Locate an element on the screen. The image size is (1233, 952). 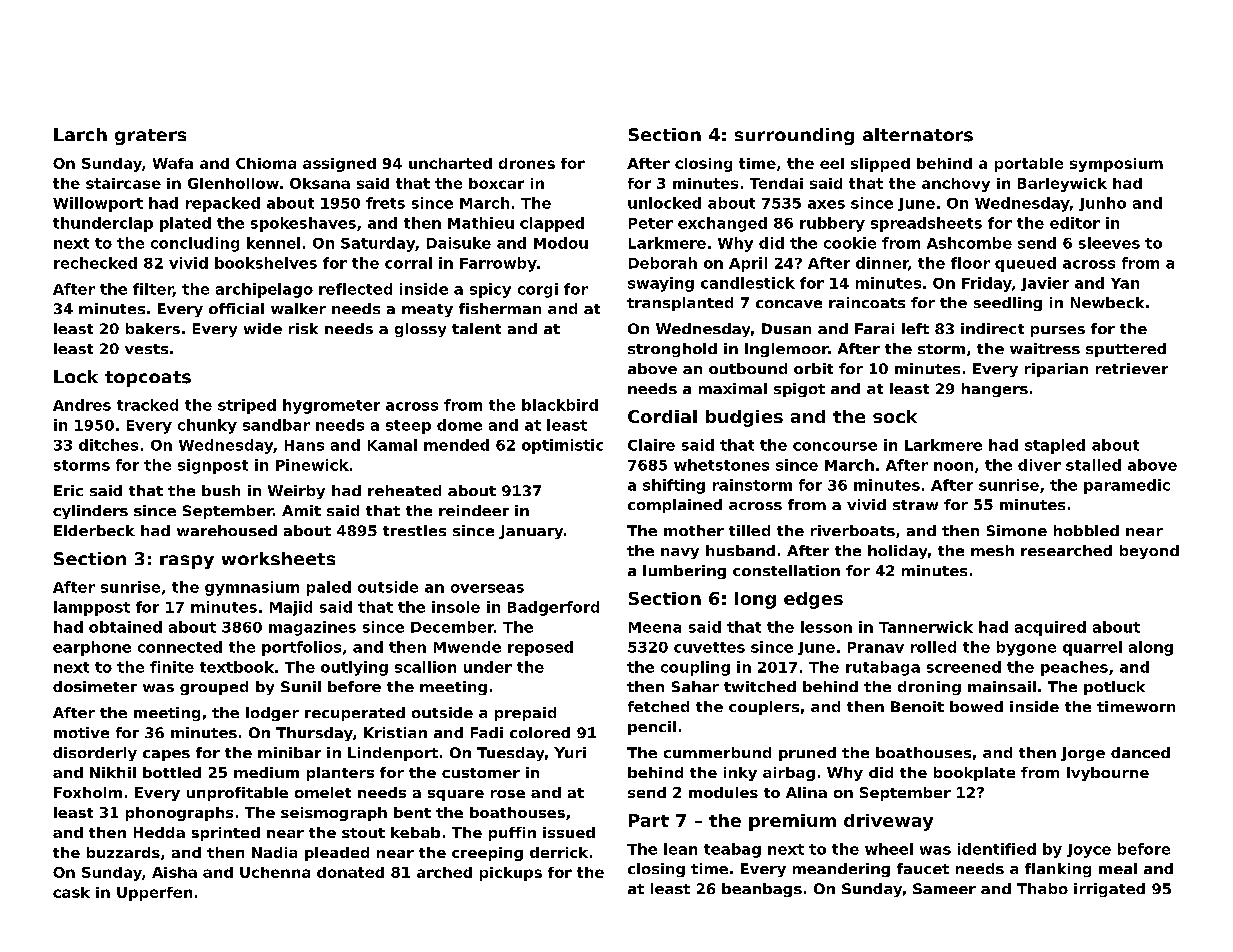
transplanted is located at coordinates (680, 304).
